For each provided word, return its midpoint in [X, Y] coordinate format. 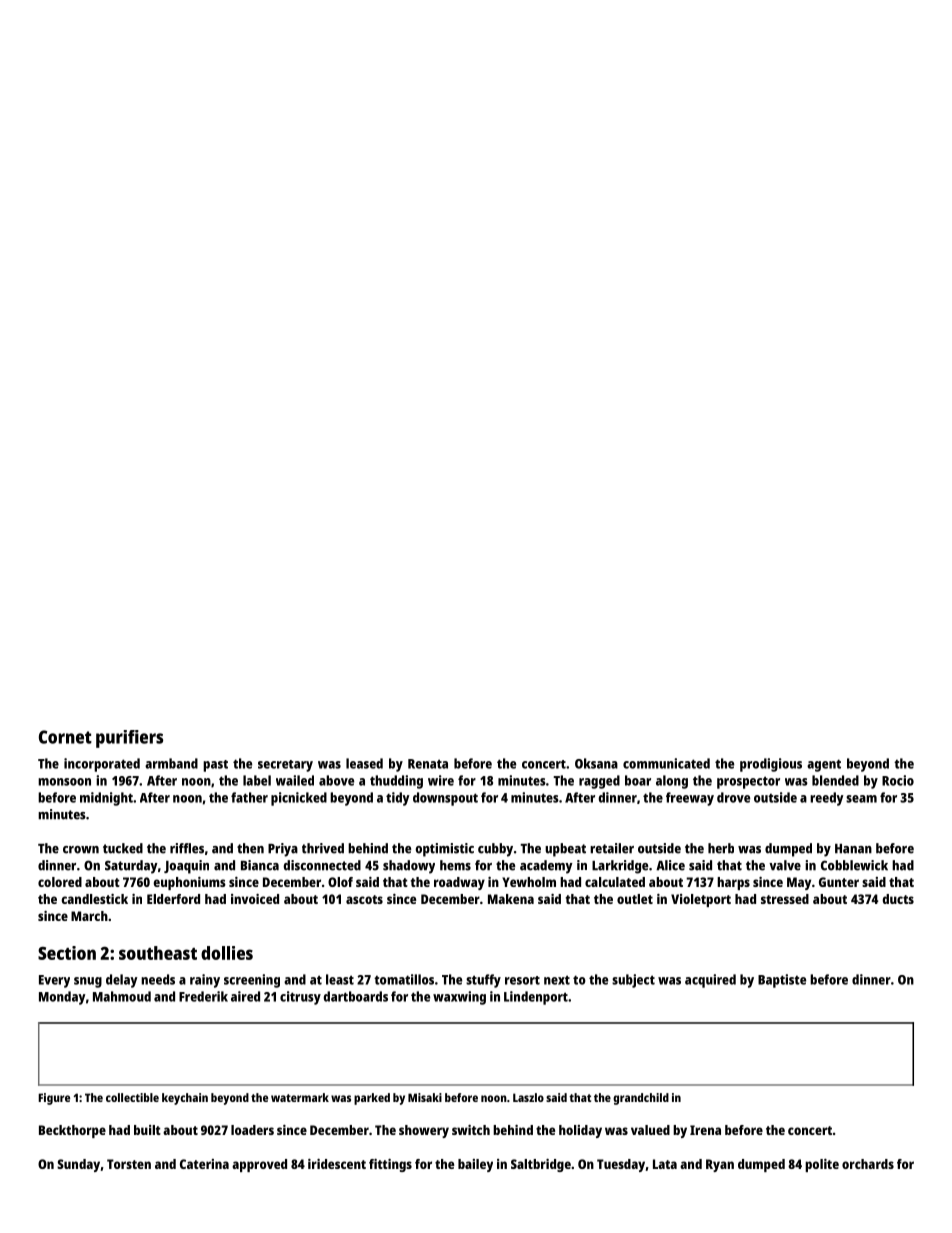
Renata [428, 764]
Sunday [78, 1165]
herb [721, 848]
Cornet [65, 737]
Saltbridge [541, 1165]
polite [822, 1165]
